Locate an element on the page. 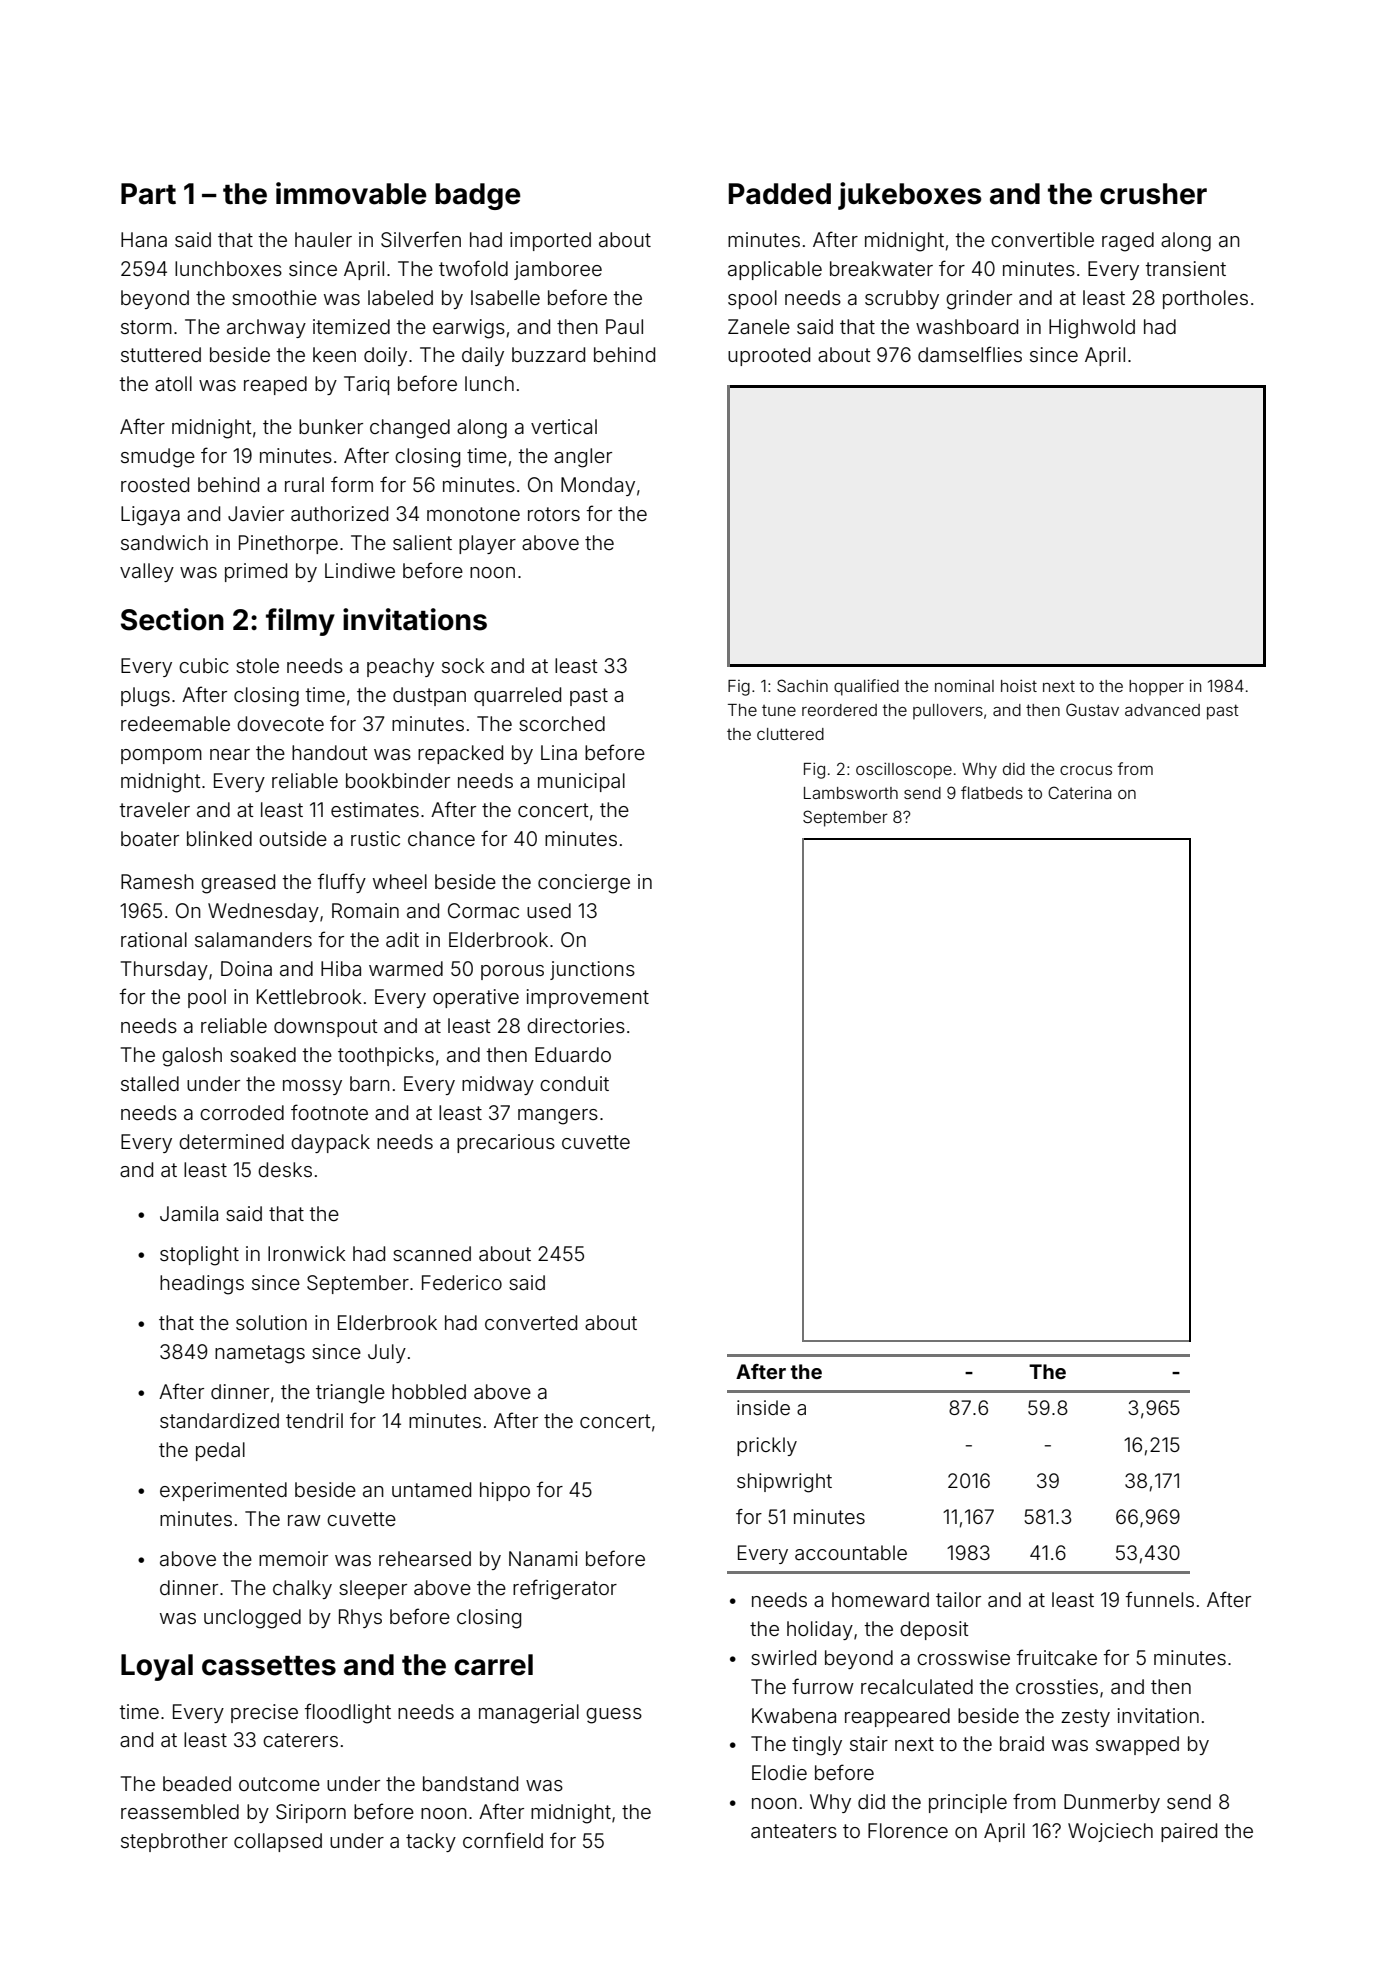  bandstand is located at coordinates (470, 1783).
